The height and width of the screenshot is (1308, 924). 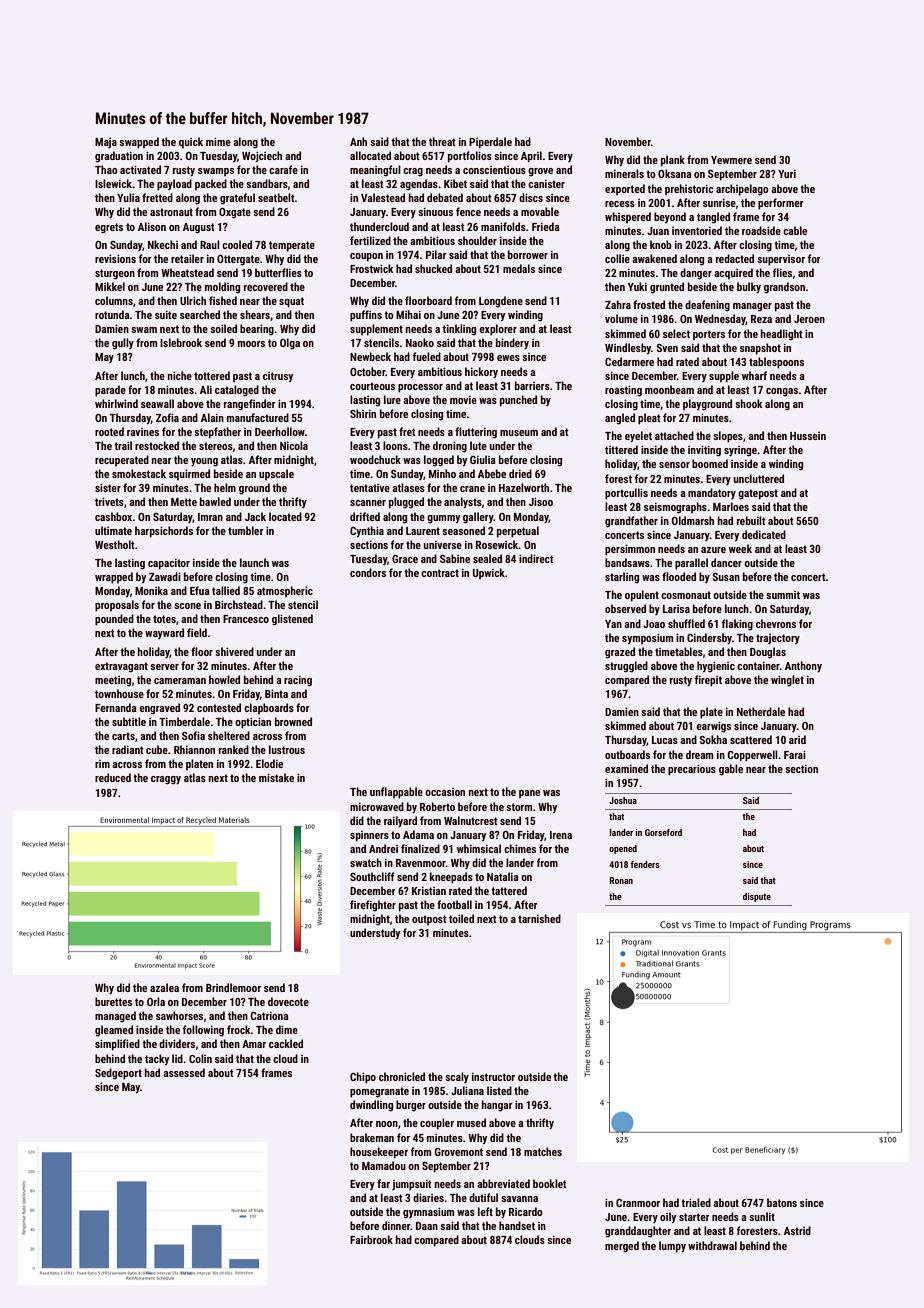 What do you see at coordinates (731, 160) in the screenshot?
I see `Yewmere` at bounding box center [731, 160].
